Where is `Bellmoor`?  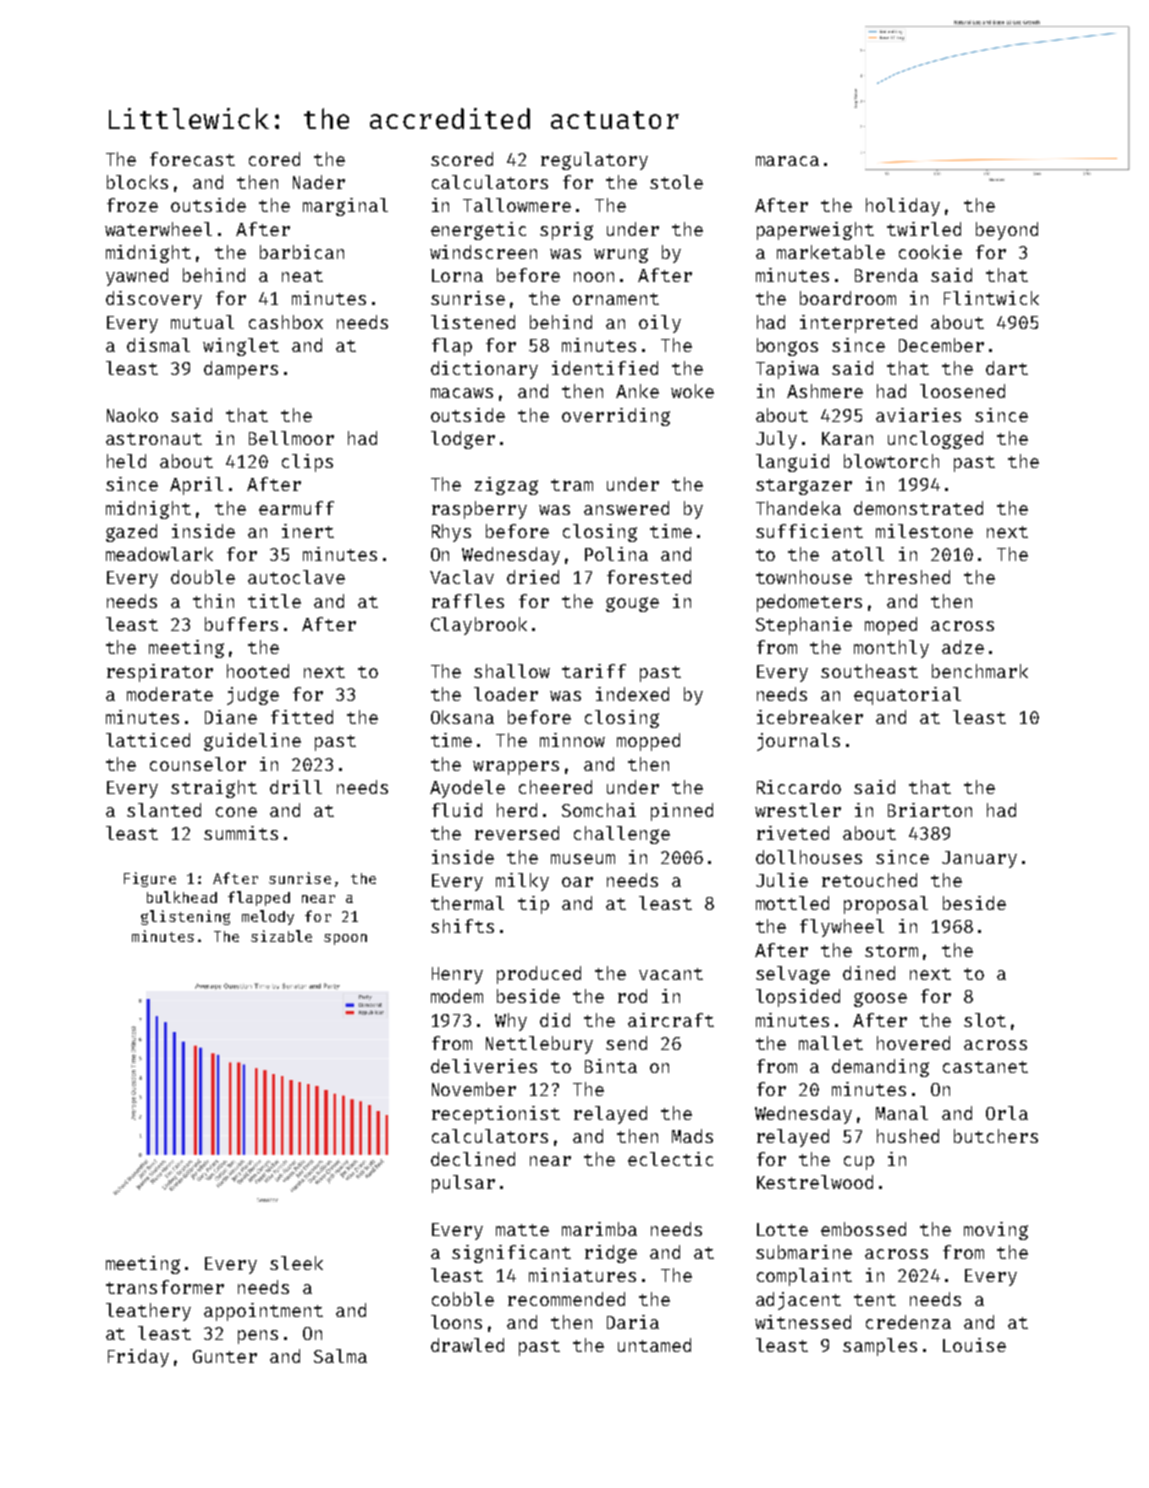
Bellmoor is located at coordinates (291, 438).
